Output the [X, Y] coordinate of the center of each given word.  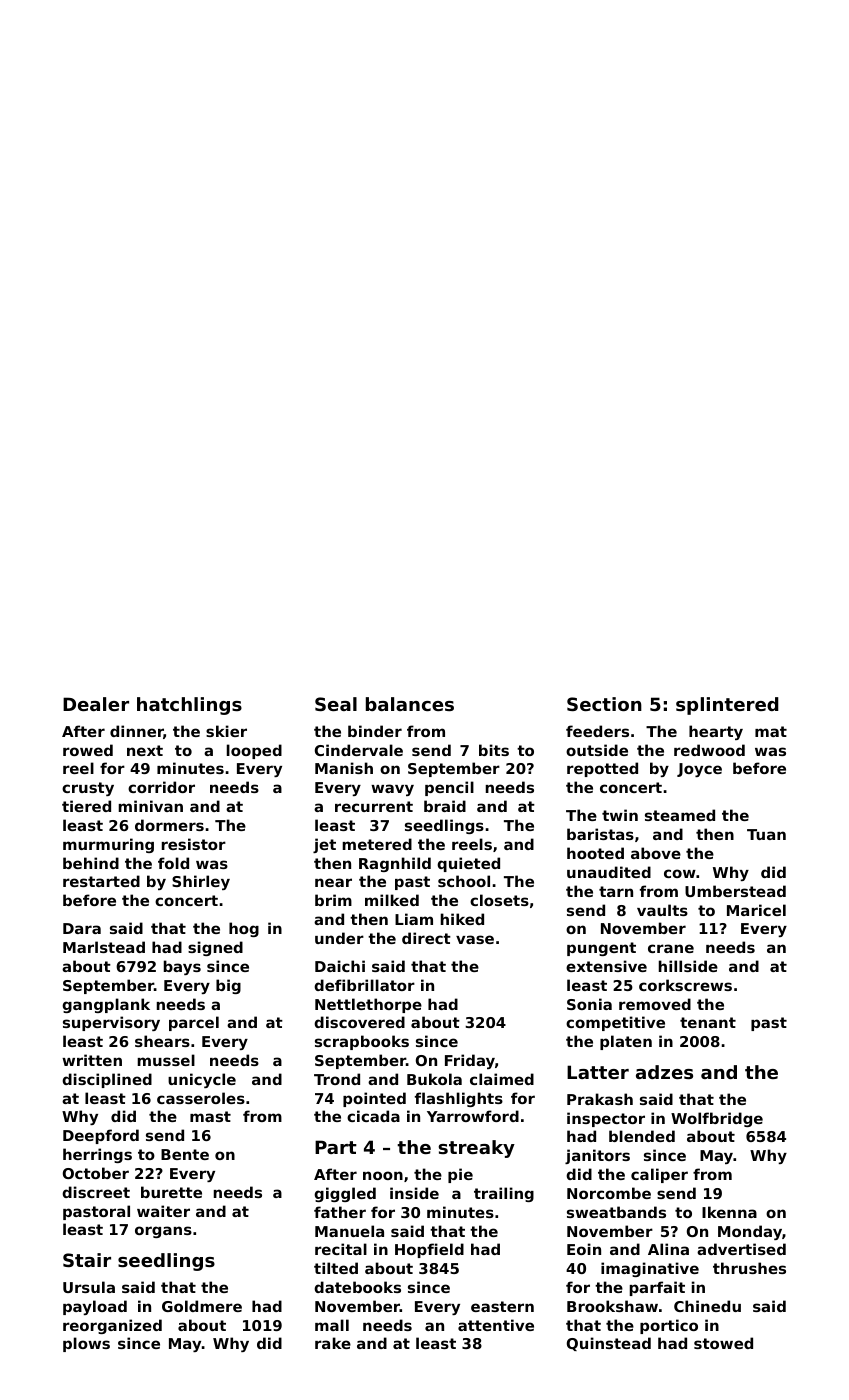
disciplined [107, 1080]
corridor [161, 787]
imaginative [650, 1269]
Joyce [699, 770]
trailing [504, 1194]
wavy [392, 790]
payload [95, 1307]
